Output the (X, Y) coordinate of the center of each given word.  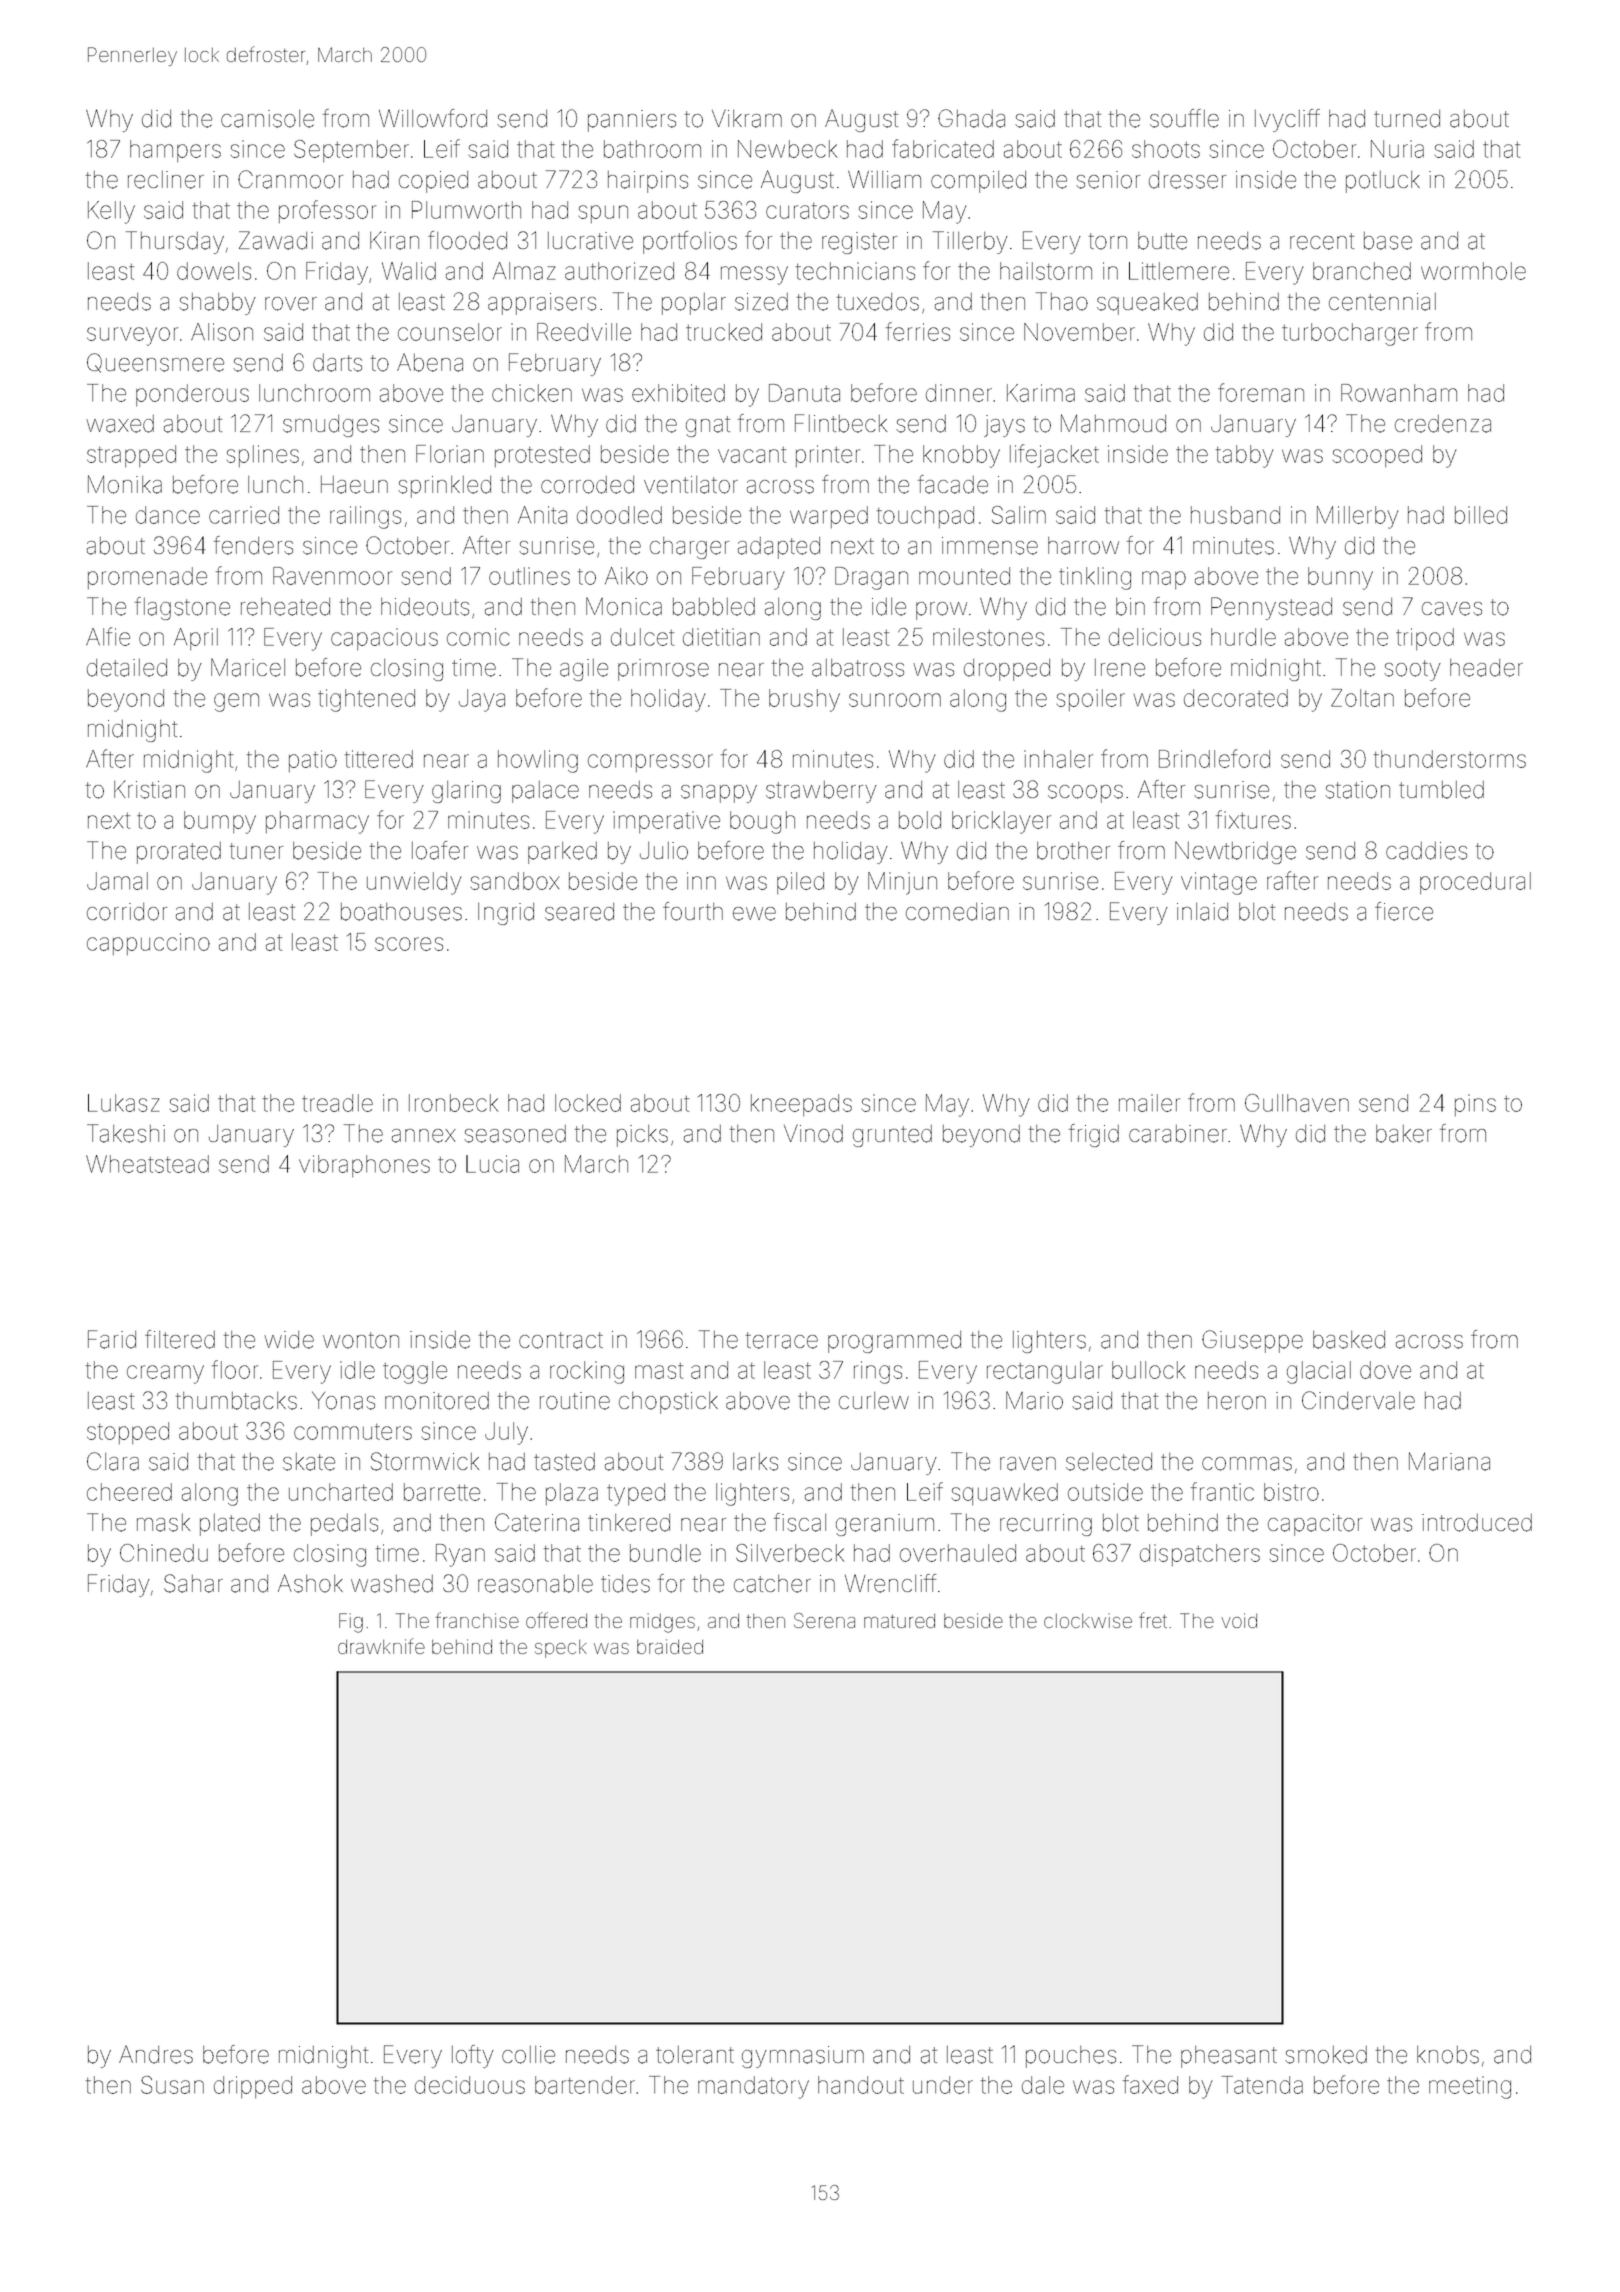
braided (670, 1646)
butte (1162, 241)
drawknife (381, 1646)
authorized (619, 271)
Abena (430, 362)
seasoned (515, 1134)
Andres (156, 2054)
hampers (175, 151)
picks (642, 1136)
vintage (1219, 883)
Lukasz (123, 1103)
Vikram (747, 118)
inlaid (1202, 912)
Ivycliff (1287, 120)
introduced (1477, 1523)
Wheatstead (147, 1164)
